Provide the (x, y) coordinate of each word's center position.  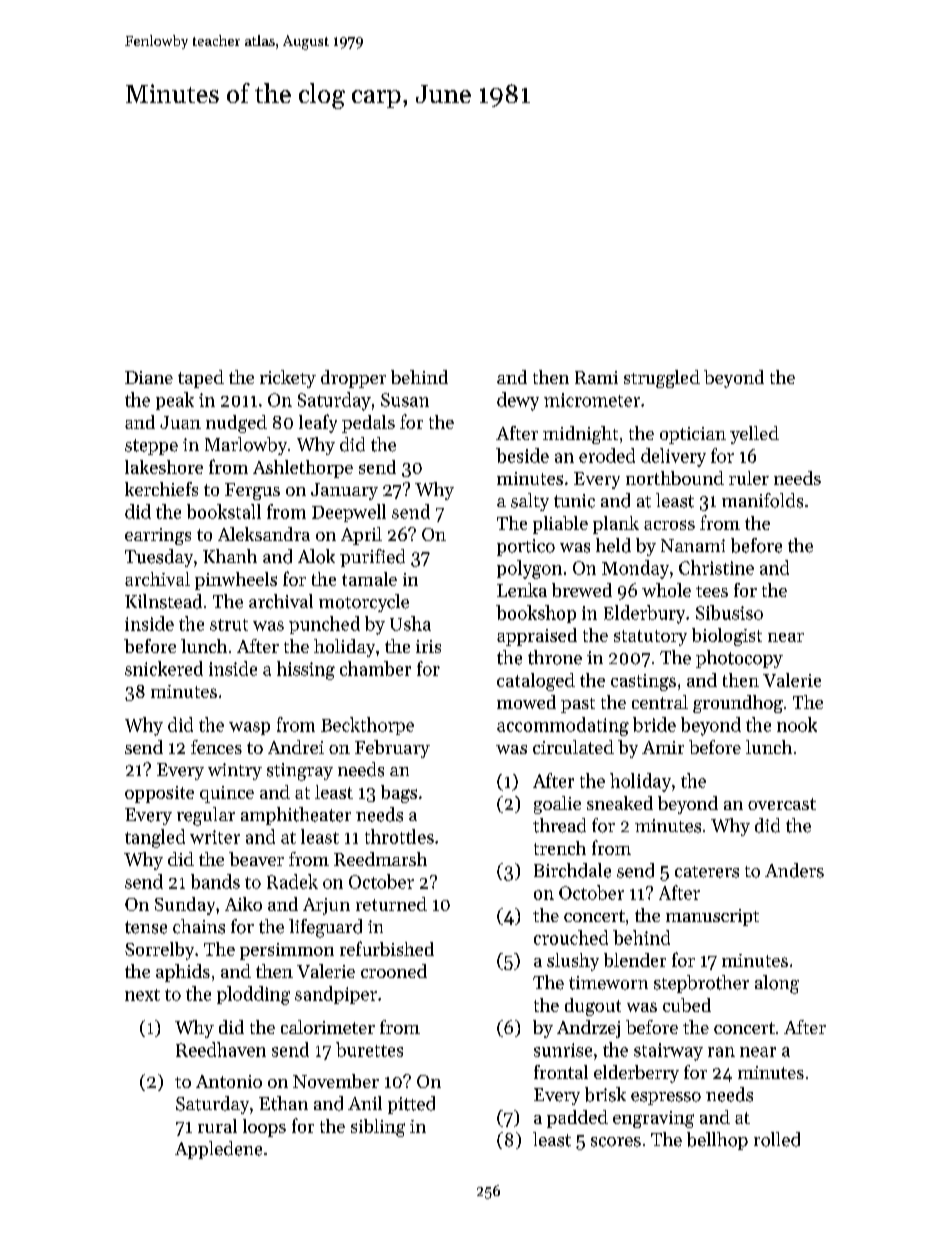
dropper (353, 379)
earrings (158, 536)
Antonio (229, 1081)
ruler (749, 478)
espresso (666, 1098)
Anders (794, 870)
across (669, 525)
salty (530, 502)
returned (391, 904)
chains (199, 926)
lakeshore (164, 467)
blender (635, 960)
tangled (155, 838)
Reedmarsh (380, 859)
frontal (561, 1072)
